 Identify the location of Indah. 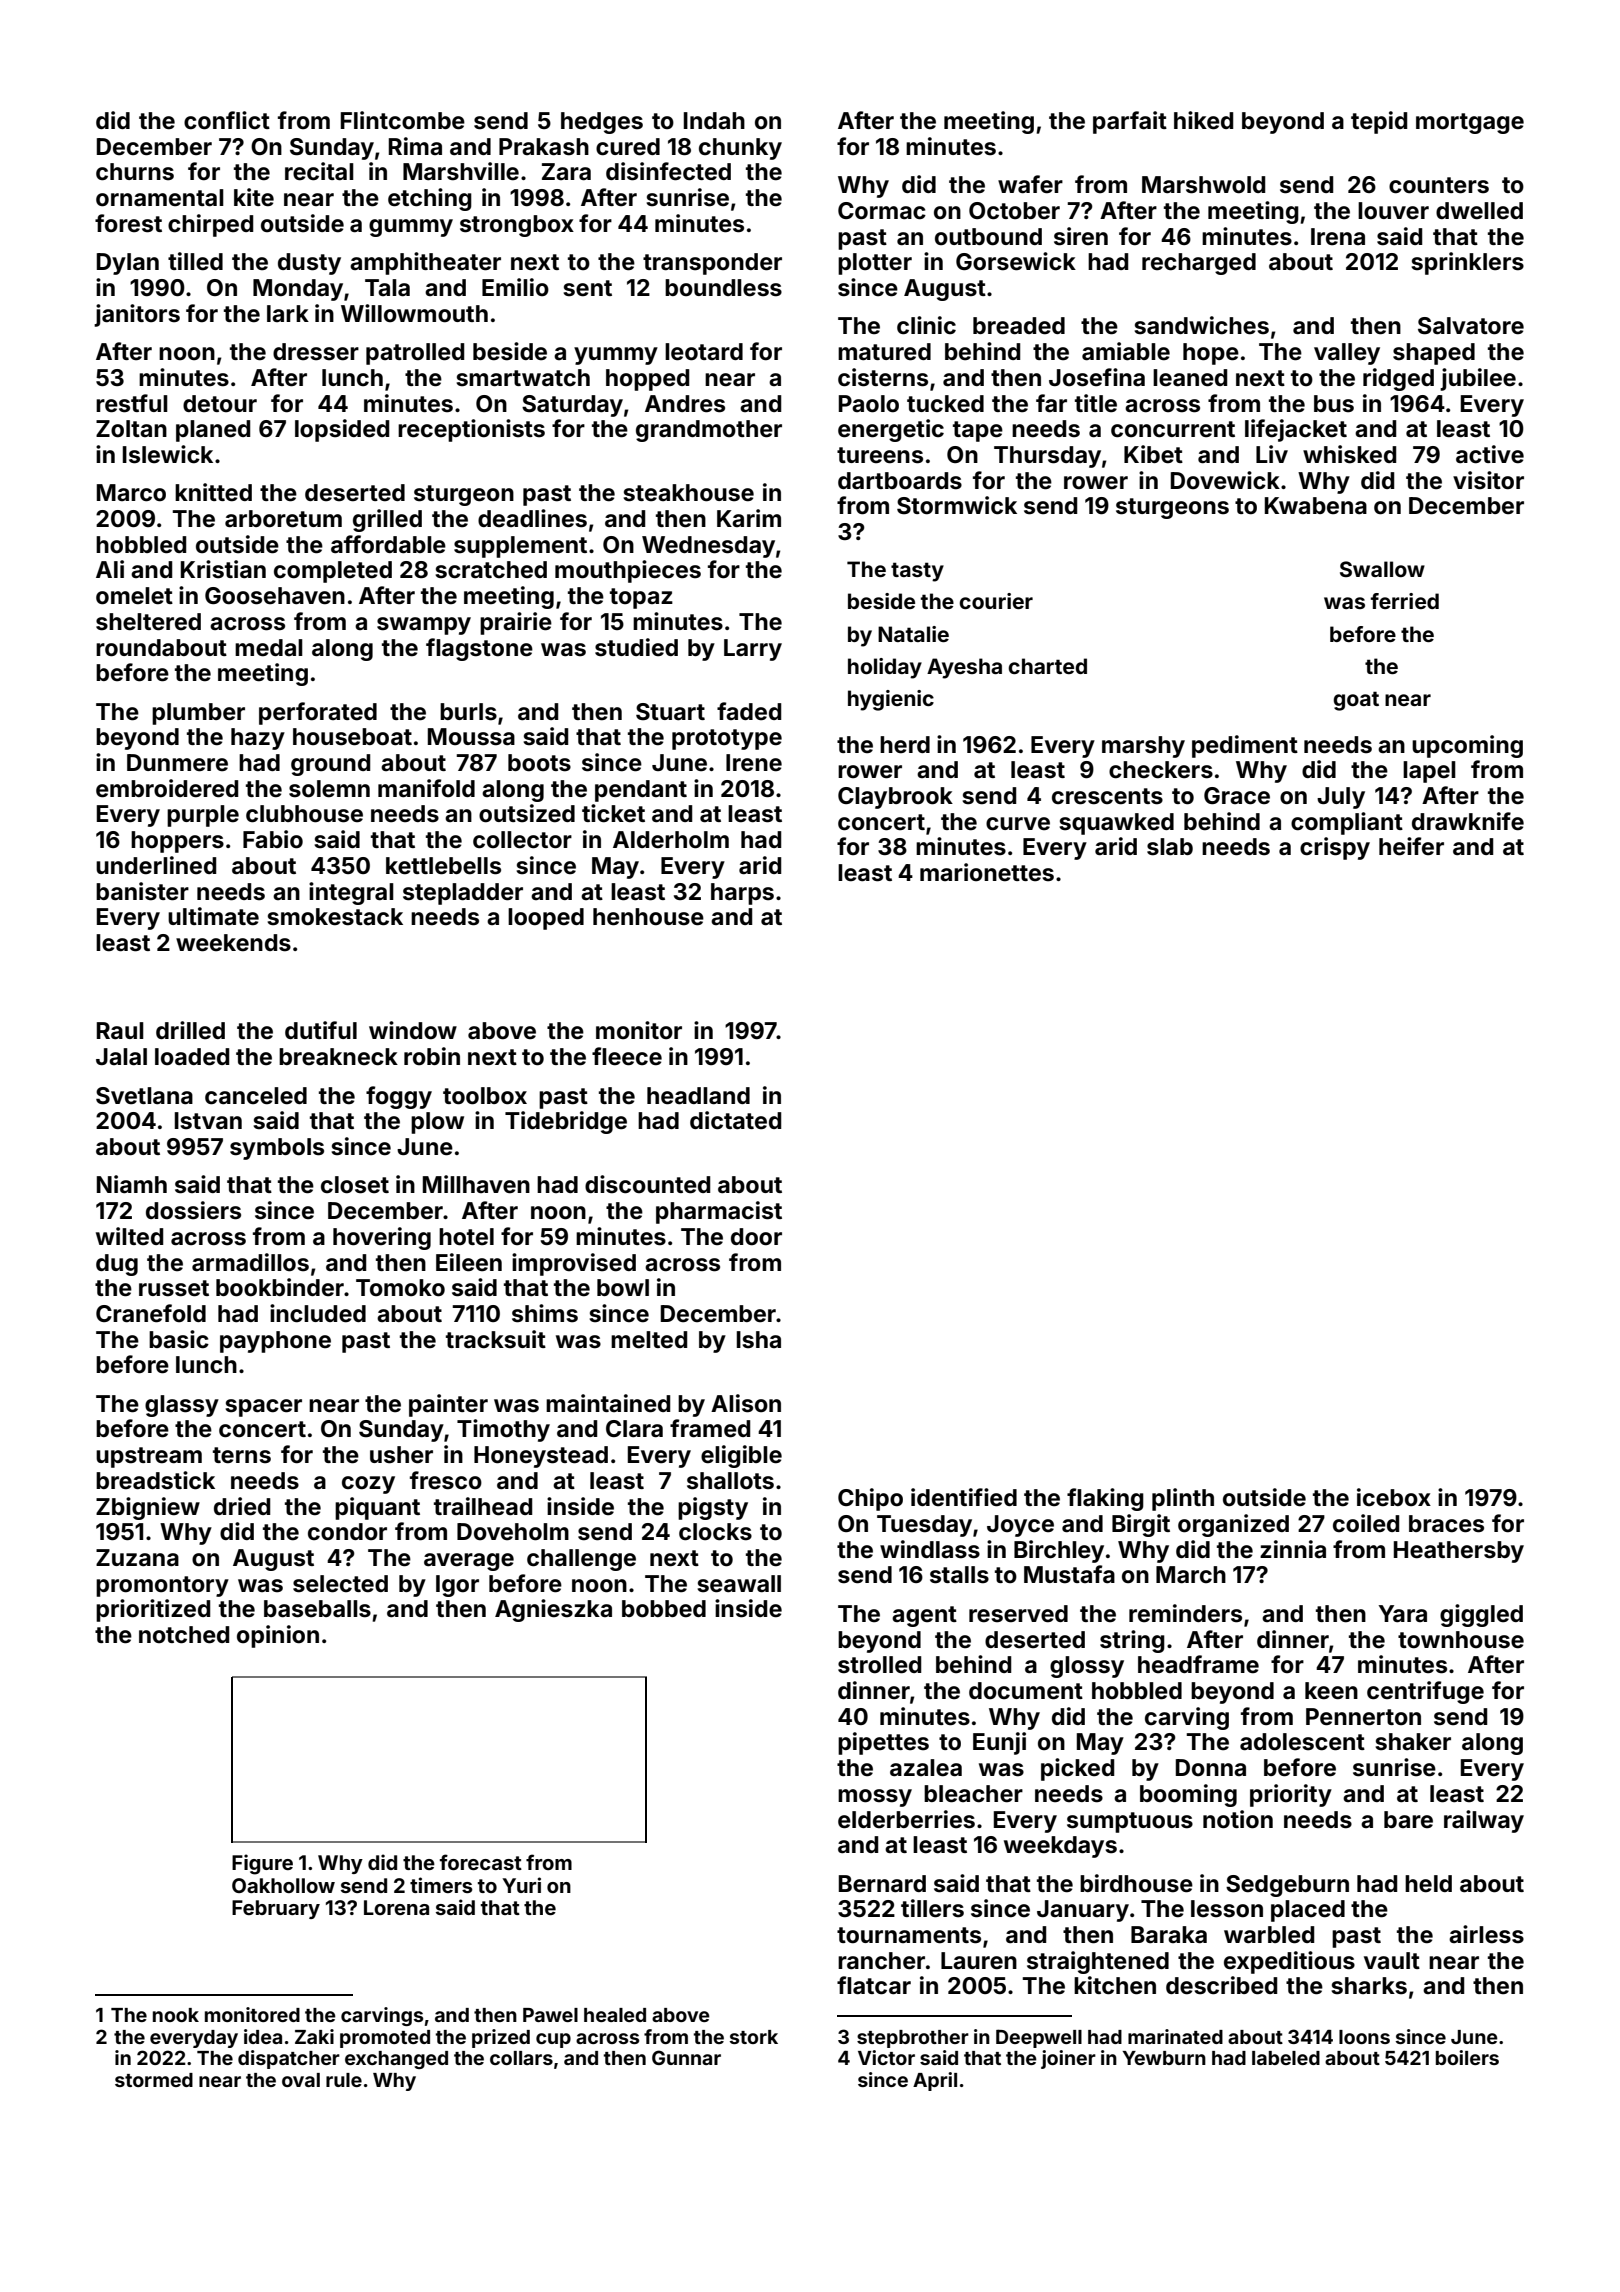
(714, 120).
